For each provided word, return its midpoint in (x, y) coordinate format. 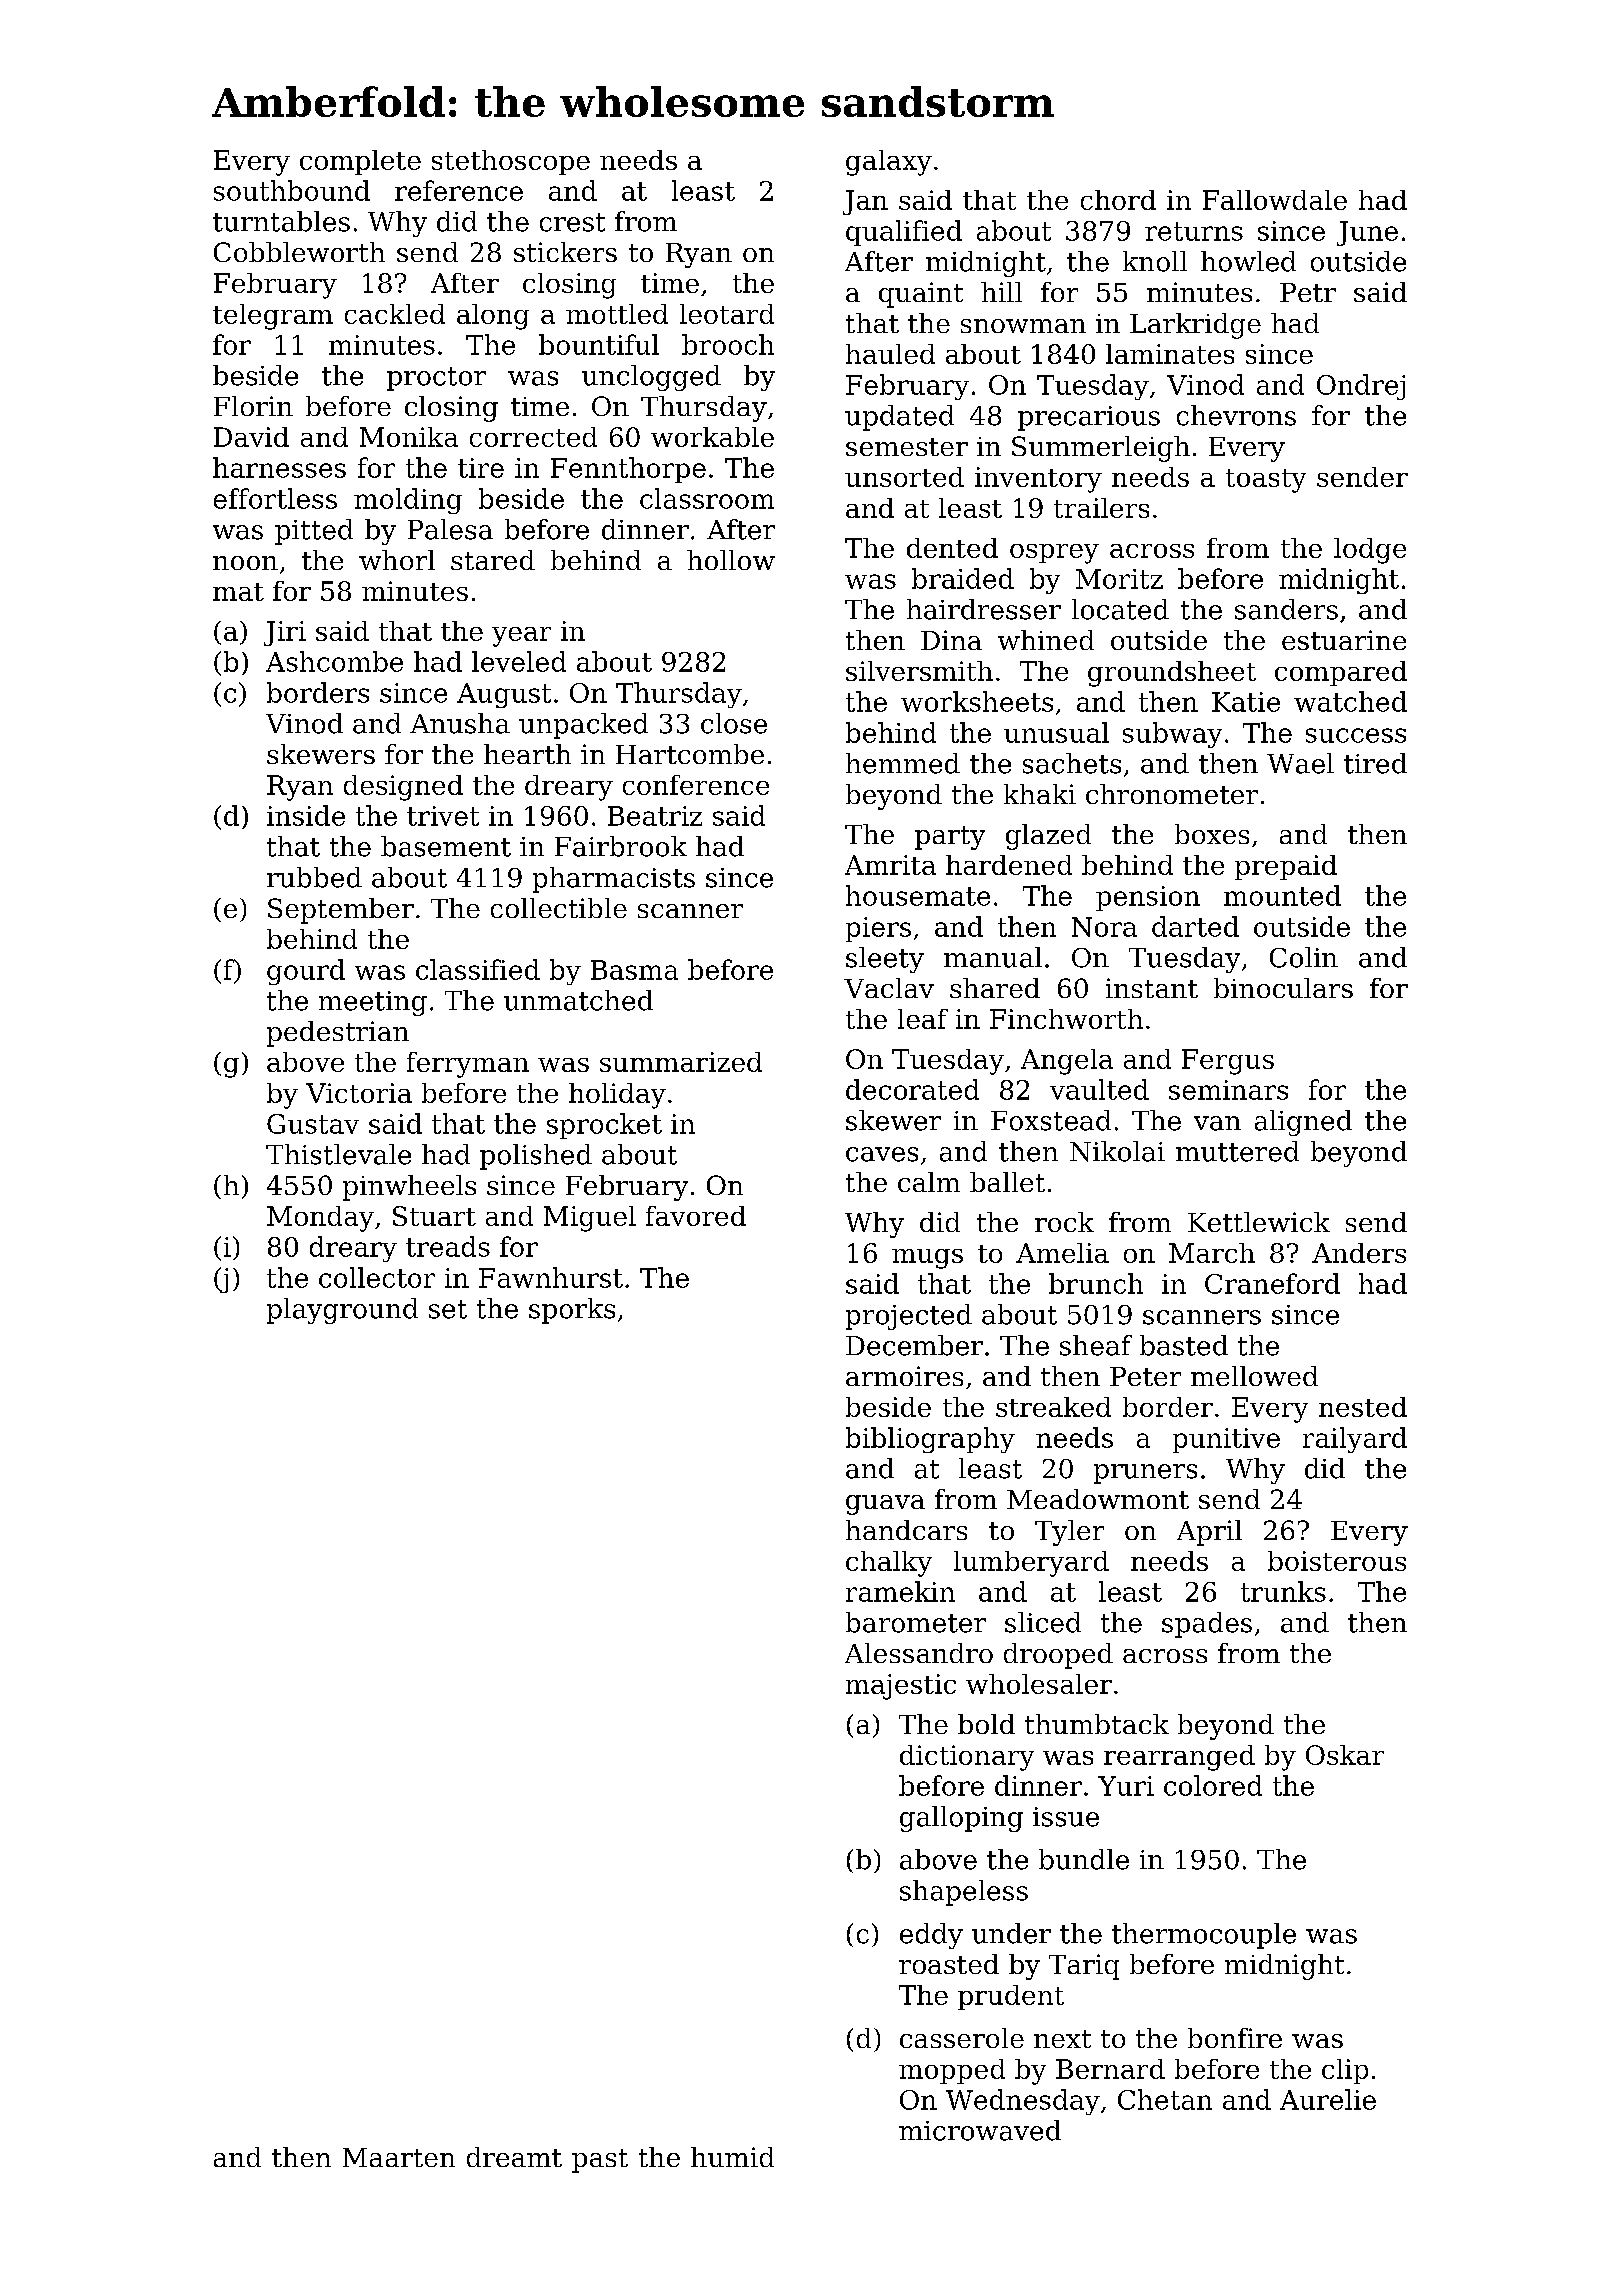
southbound (292, 190)
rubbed (314, 877)
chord (1118, 200)
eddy (931, 1936)
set (448, 1309)
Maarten (399, 2157)
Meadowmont (1098, 1499)
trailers (1101, 508)
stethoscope (511, 162)
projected (909, 1317)
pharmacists (614, 880)
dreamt (514, 2157)
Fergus (1228, 1062)
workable (712, 437)
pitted (314, 532)
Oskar (1345, 1755)
